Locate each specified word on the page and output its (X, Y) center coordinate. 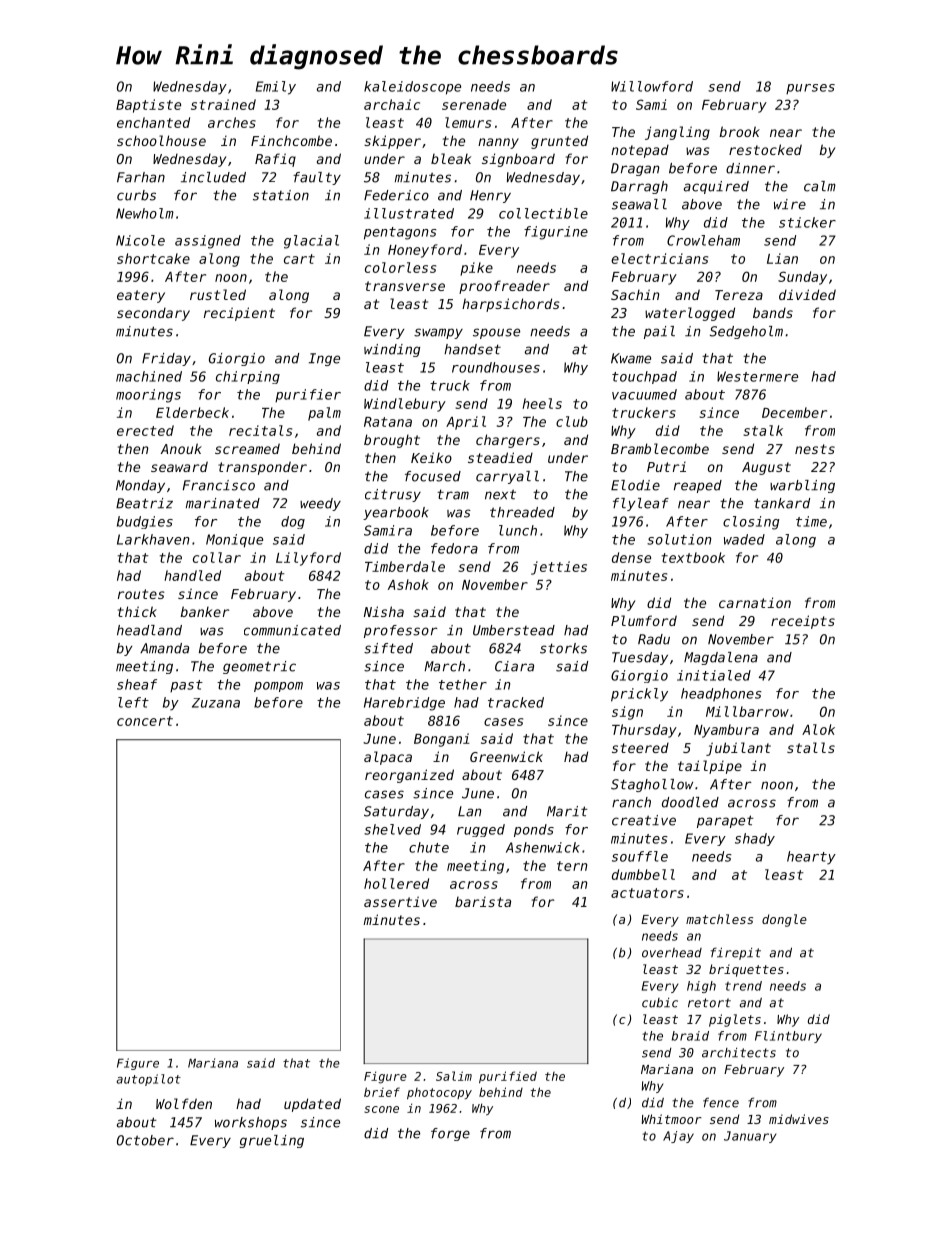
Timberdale (405, 566)
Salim (454, 1076)
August (766, 468)
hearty (811, 858)
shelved (392, 829)
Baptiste (148, 106)
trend (743, 986)
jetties (559, 568)
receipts (803, 622)
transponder (262, 468)
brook (739, 131)
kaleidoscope (412, 88)
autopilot (149, 1080)
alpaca (388, 758)
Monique (234, 541)
